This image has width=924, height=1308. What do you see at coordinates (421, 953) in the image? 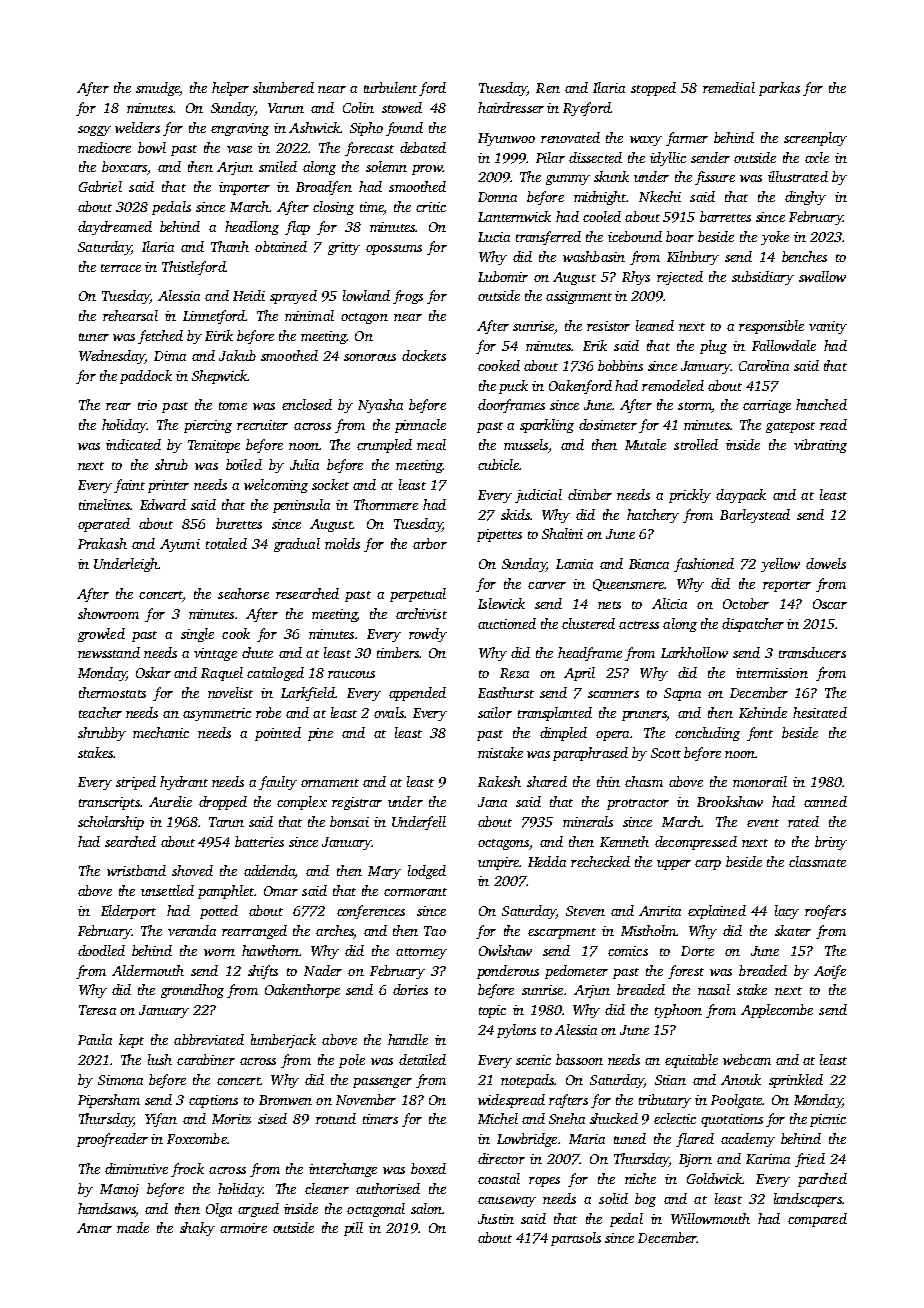
I see `attorney` at bounding box center [421, 953].
